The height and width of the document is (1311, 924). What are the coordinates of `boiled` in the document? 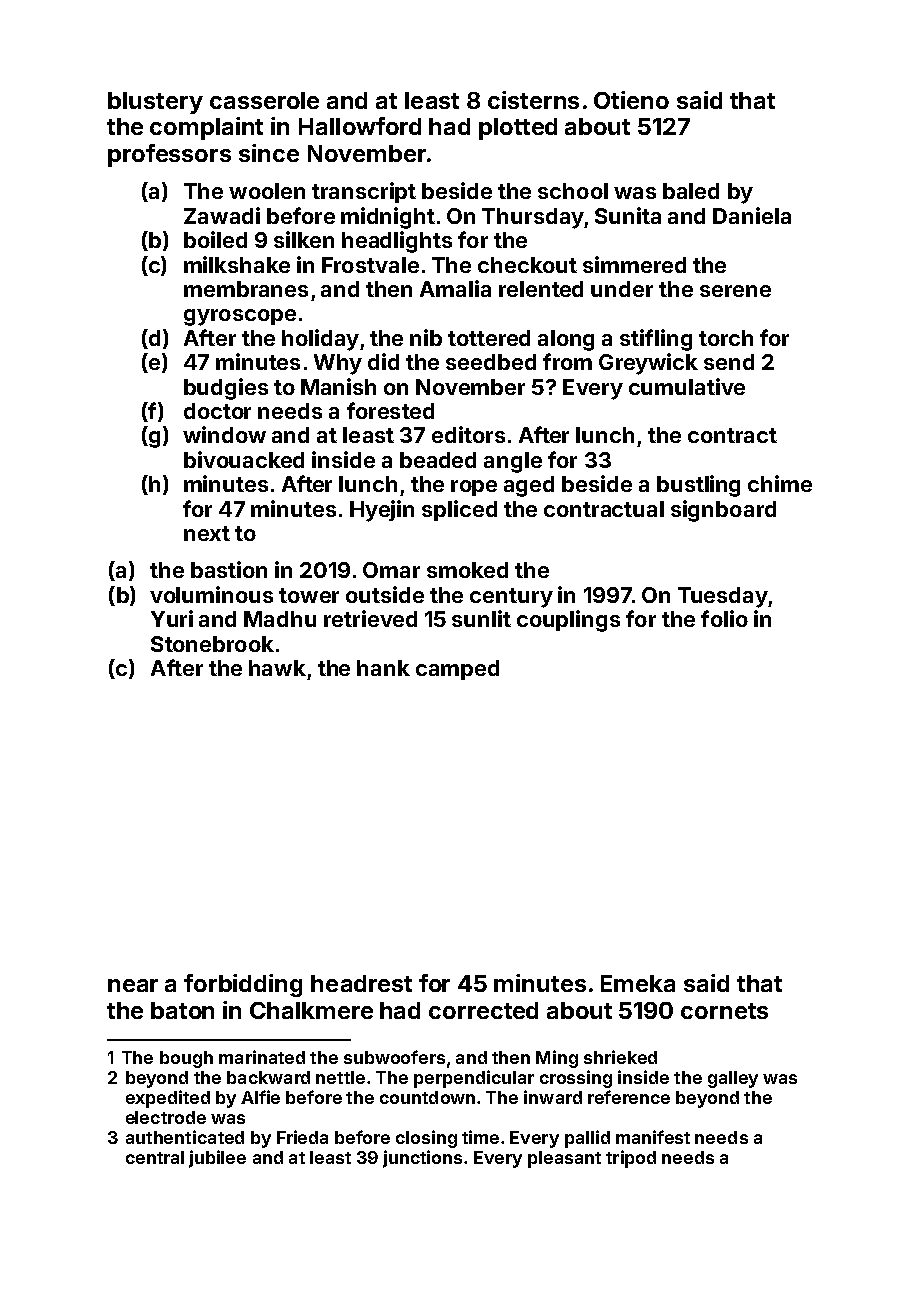 It's located at (215, 239).
